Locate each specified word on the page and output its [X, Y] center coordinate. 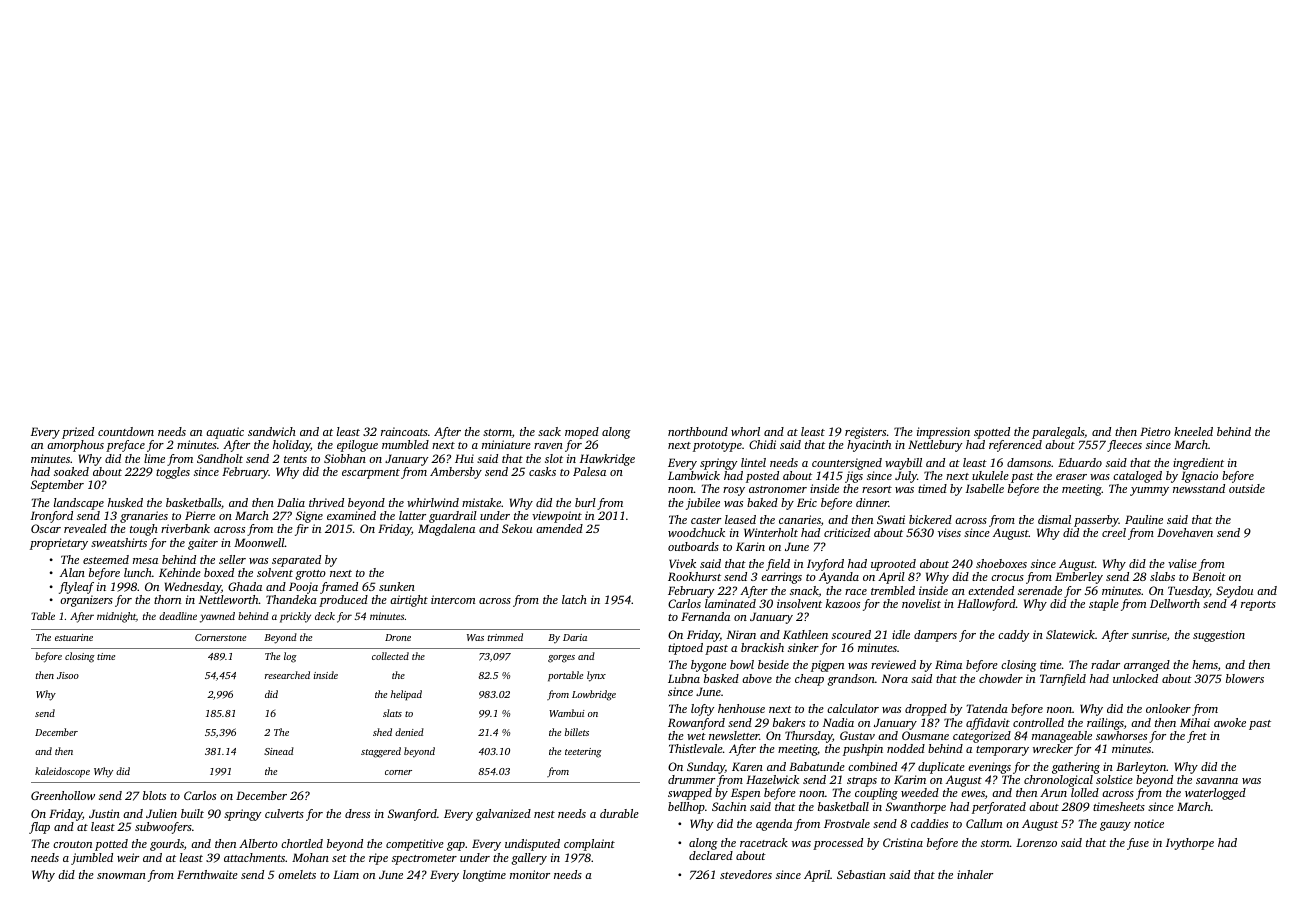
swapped [690, 794]
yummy [1149, 491]
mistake [481, 502]
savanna [1217, 781]
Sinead [279, 751]
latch [574, 599]
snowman [121, 876]
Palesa [589, 471]
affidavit [988, 724]
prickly [295, 617]
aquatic [225, 433]
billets [577, 732]
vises [949, 532]
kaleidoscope [62, 772]
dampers [935, 636]
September [57, 486]
